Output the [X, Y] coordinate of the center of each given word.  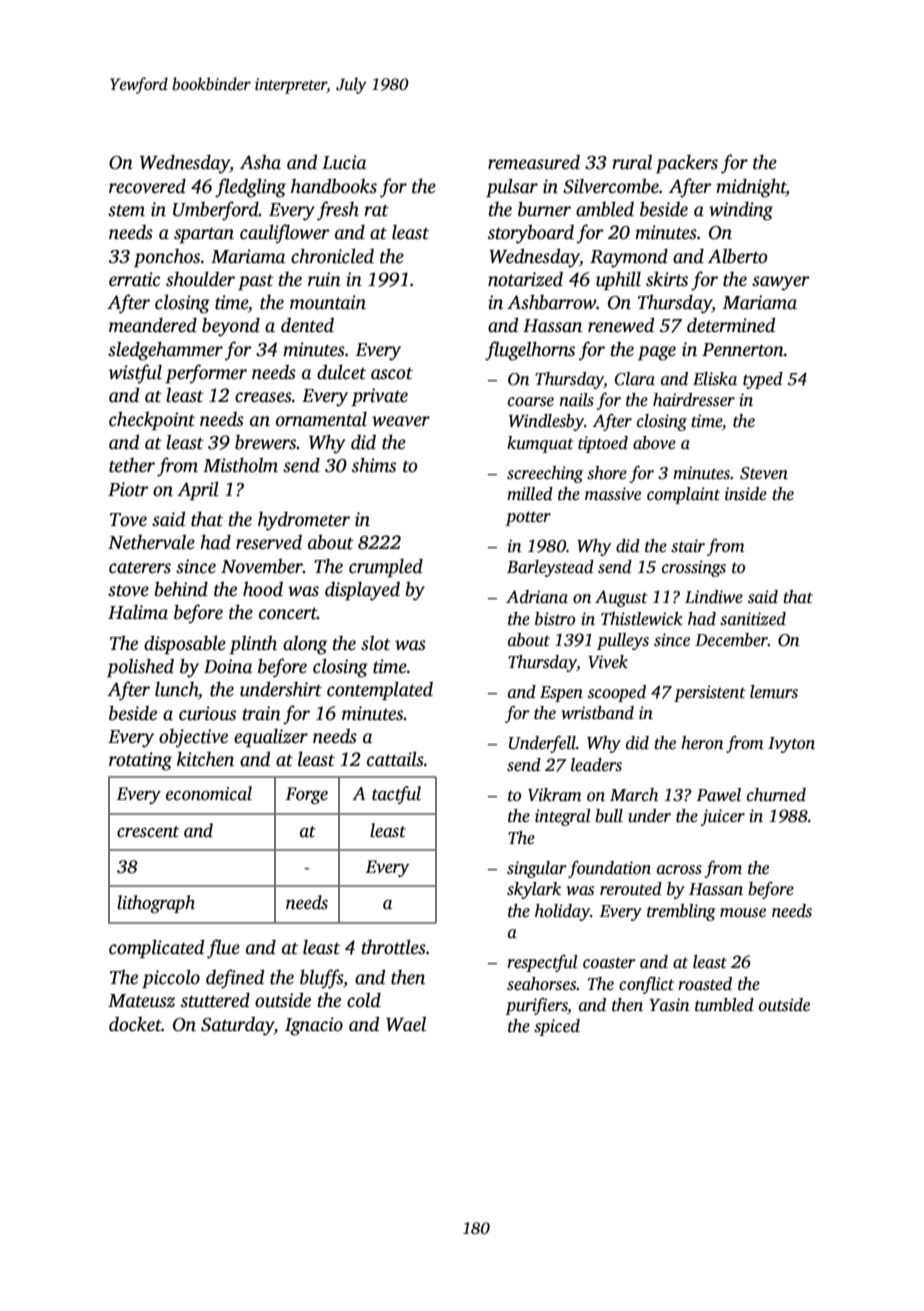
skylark [534, 890]
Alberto [737, 256]
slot [376, 643]
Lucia [344, 162]
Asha [260, 162]
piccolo [171, 979]
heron [702, 743]
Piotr [128, 489]
